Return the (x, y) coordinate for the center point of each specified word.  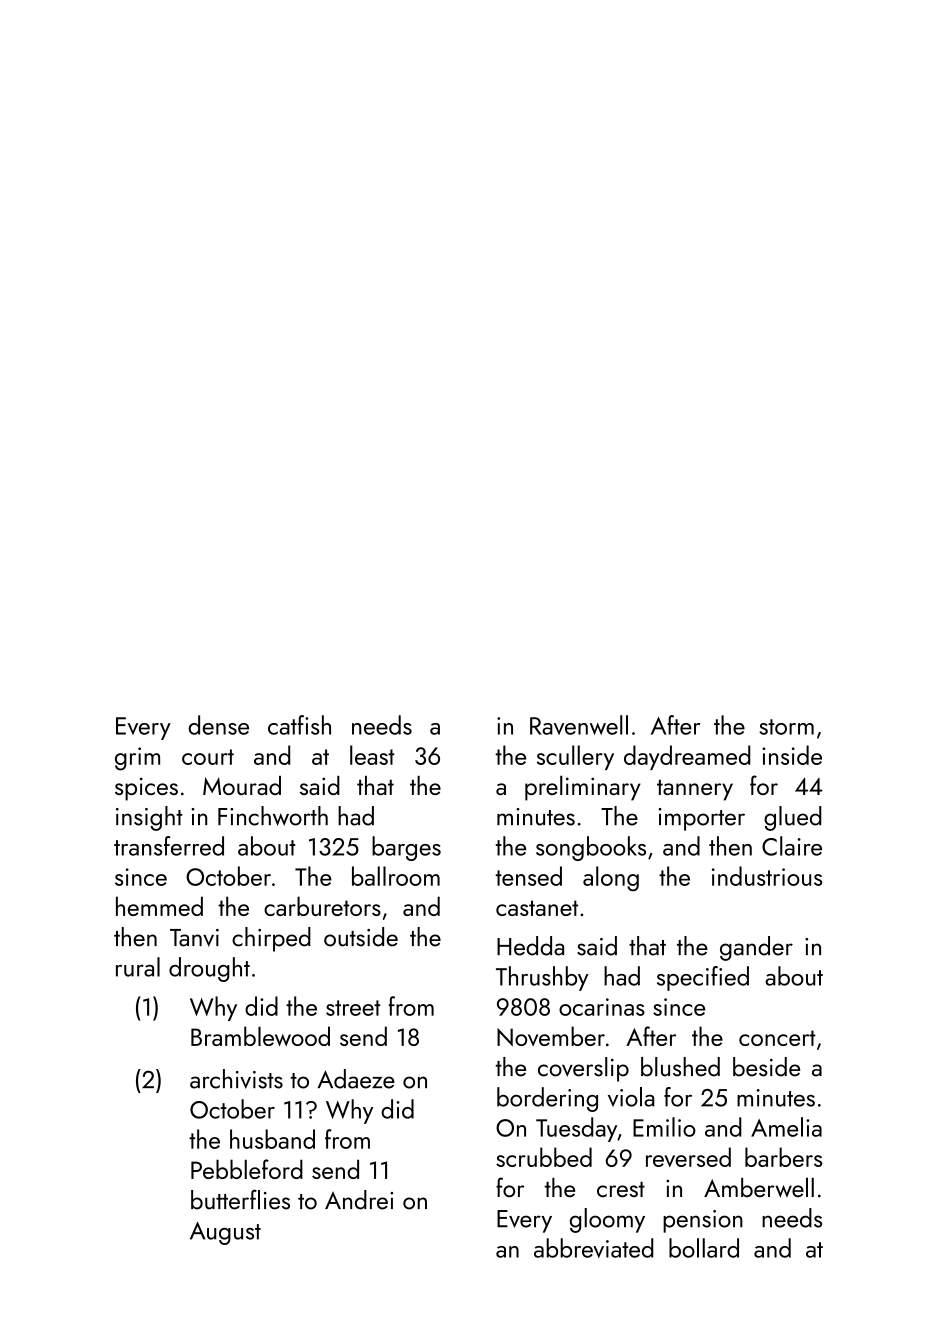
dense (218, 725)
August (225, 1233)
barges (406, 848)
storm (786, 727)
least (372, 755)
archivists (236, 1079)
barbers (783, 1157)
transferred (169, 846)
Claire (792, 846)
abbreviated (593, 1248)
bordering (547, 1099)
